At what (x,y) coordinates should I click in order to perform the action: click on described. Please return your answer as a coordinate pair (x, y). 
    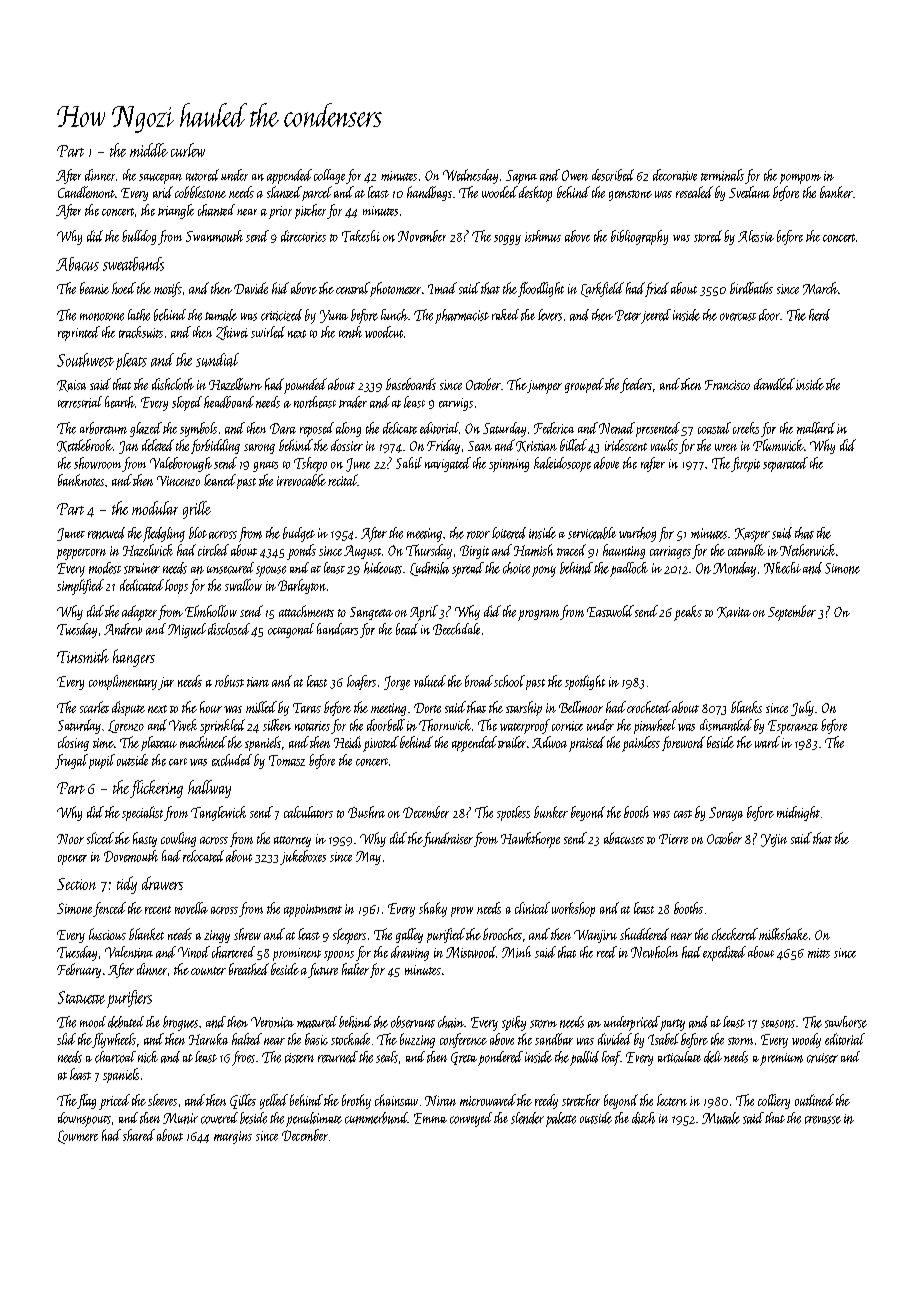
    Looking at the image, I should click on (613, 175).
